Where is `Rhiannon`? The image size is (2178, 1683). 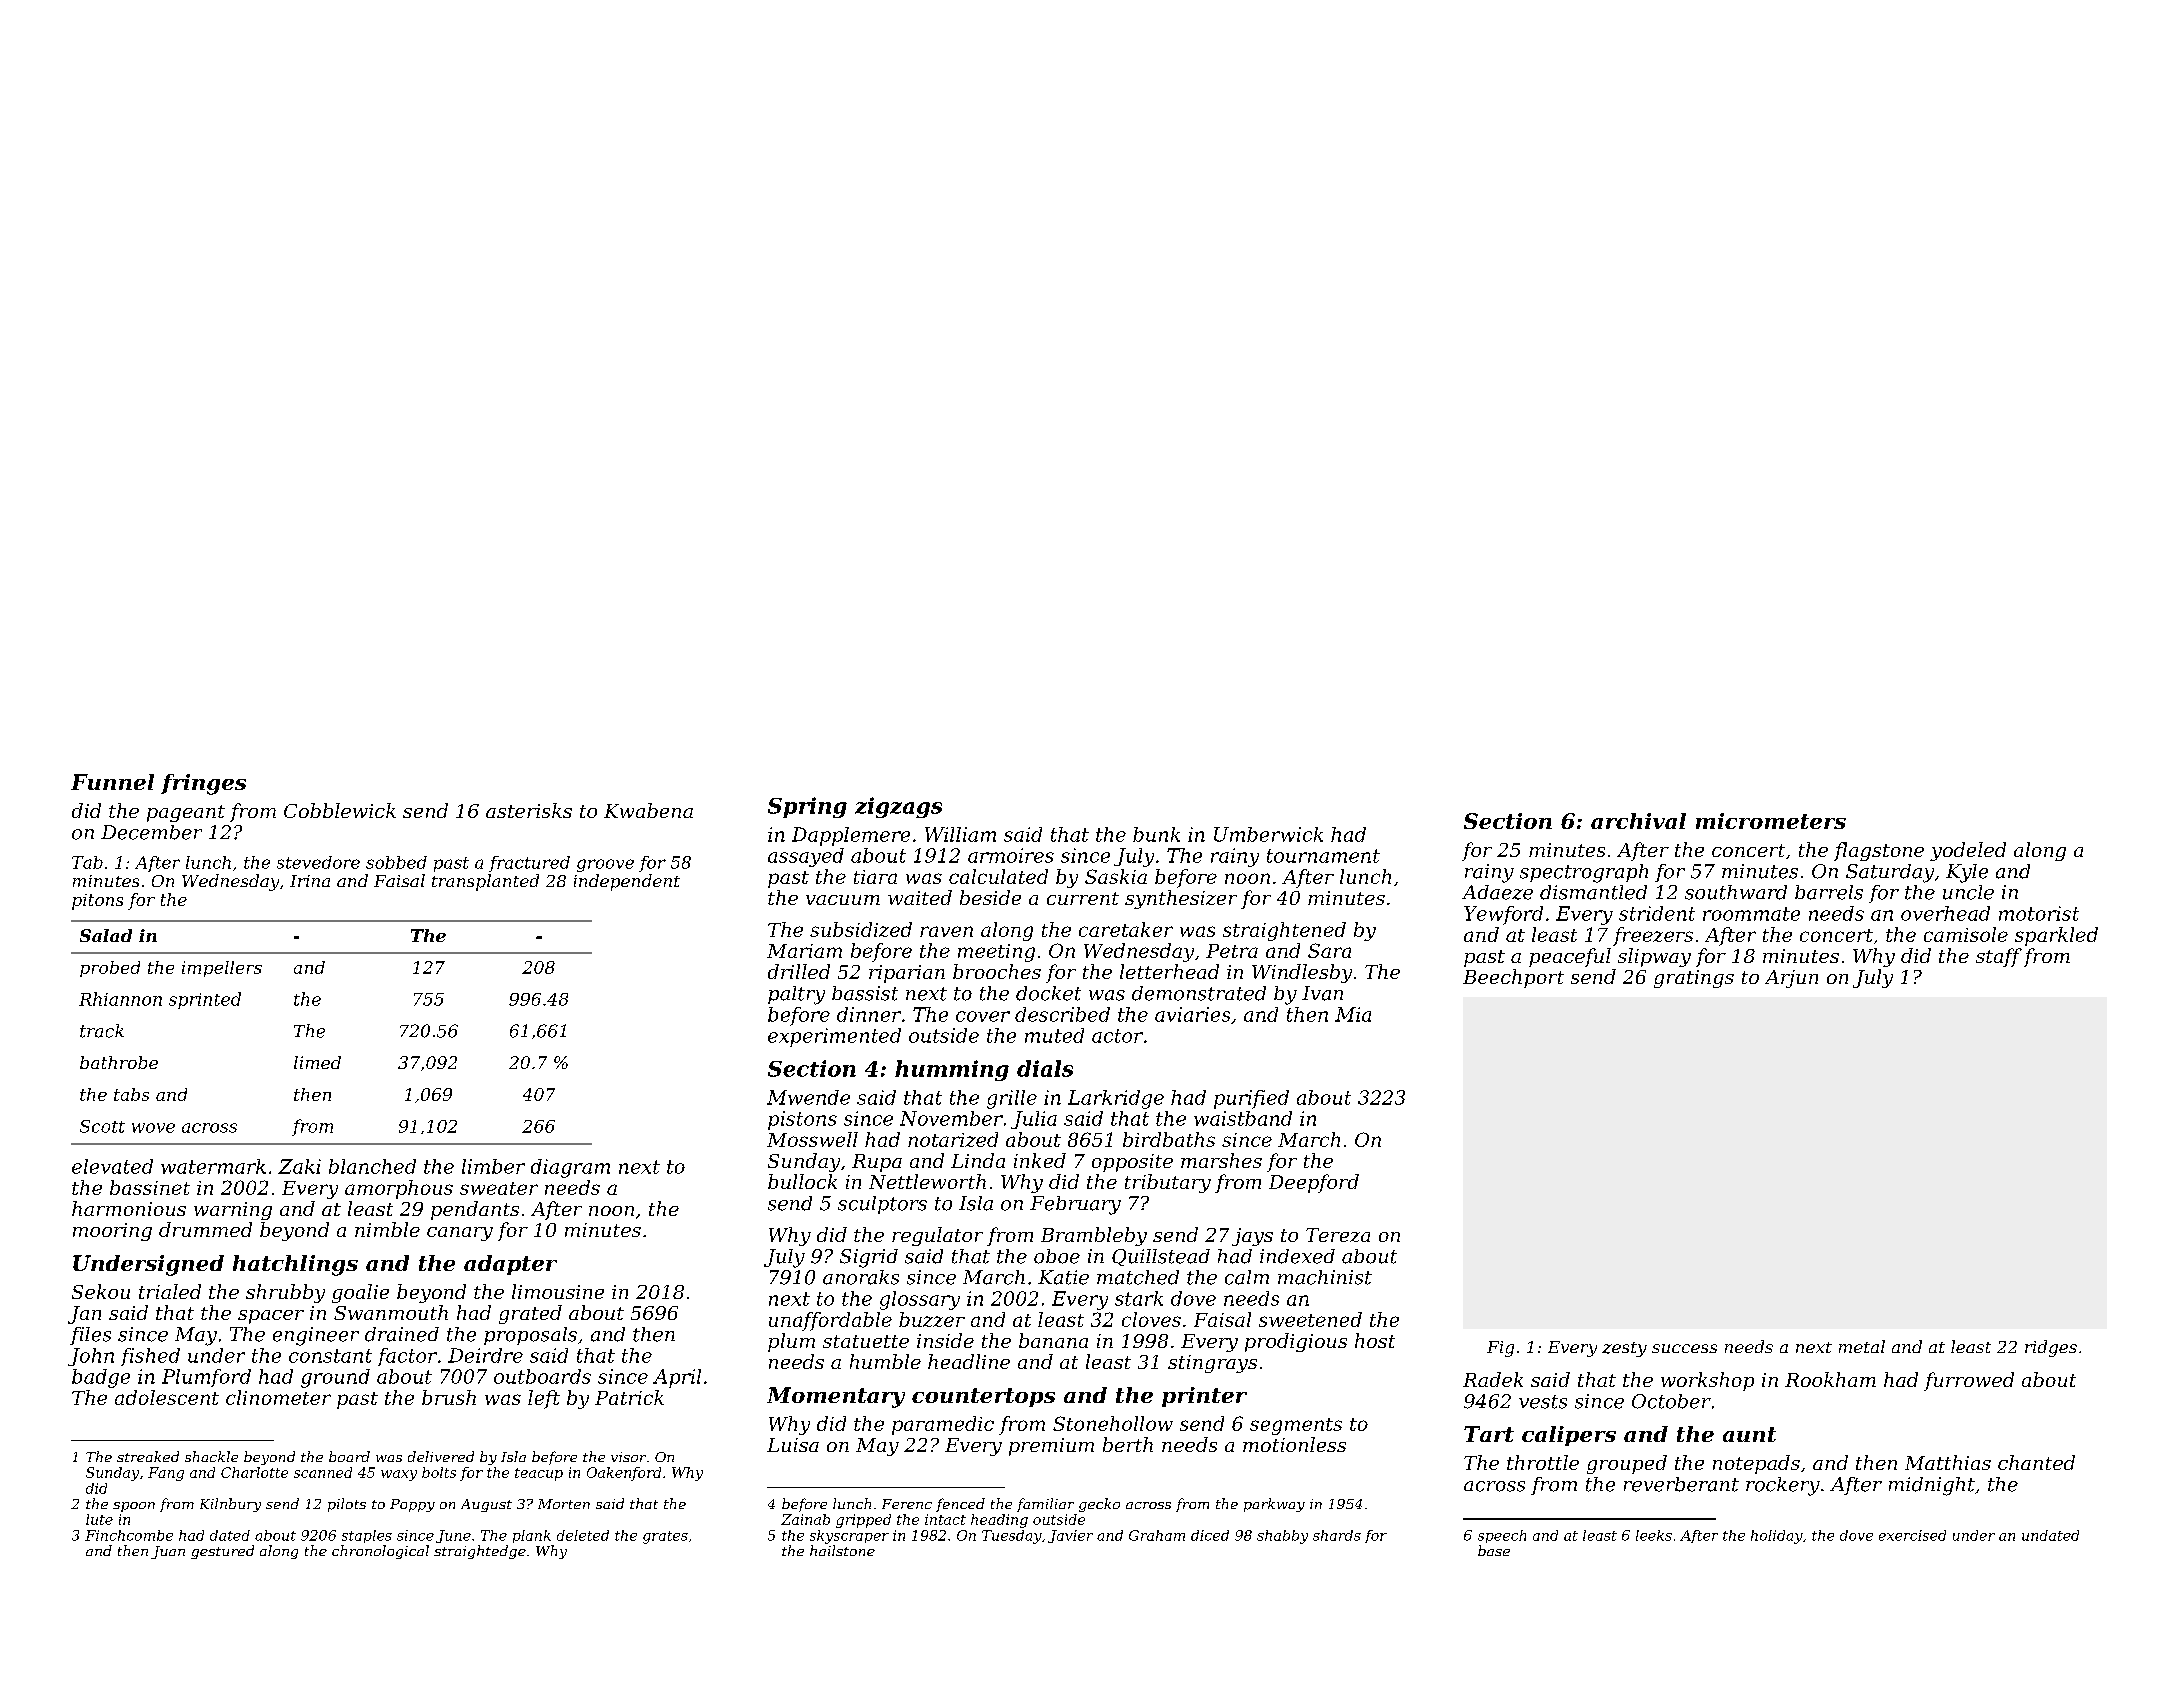 Rhiannon is located at coordinates (120, 999).
